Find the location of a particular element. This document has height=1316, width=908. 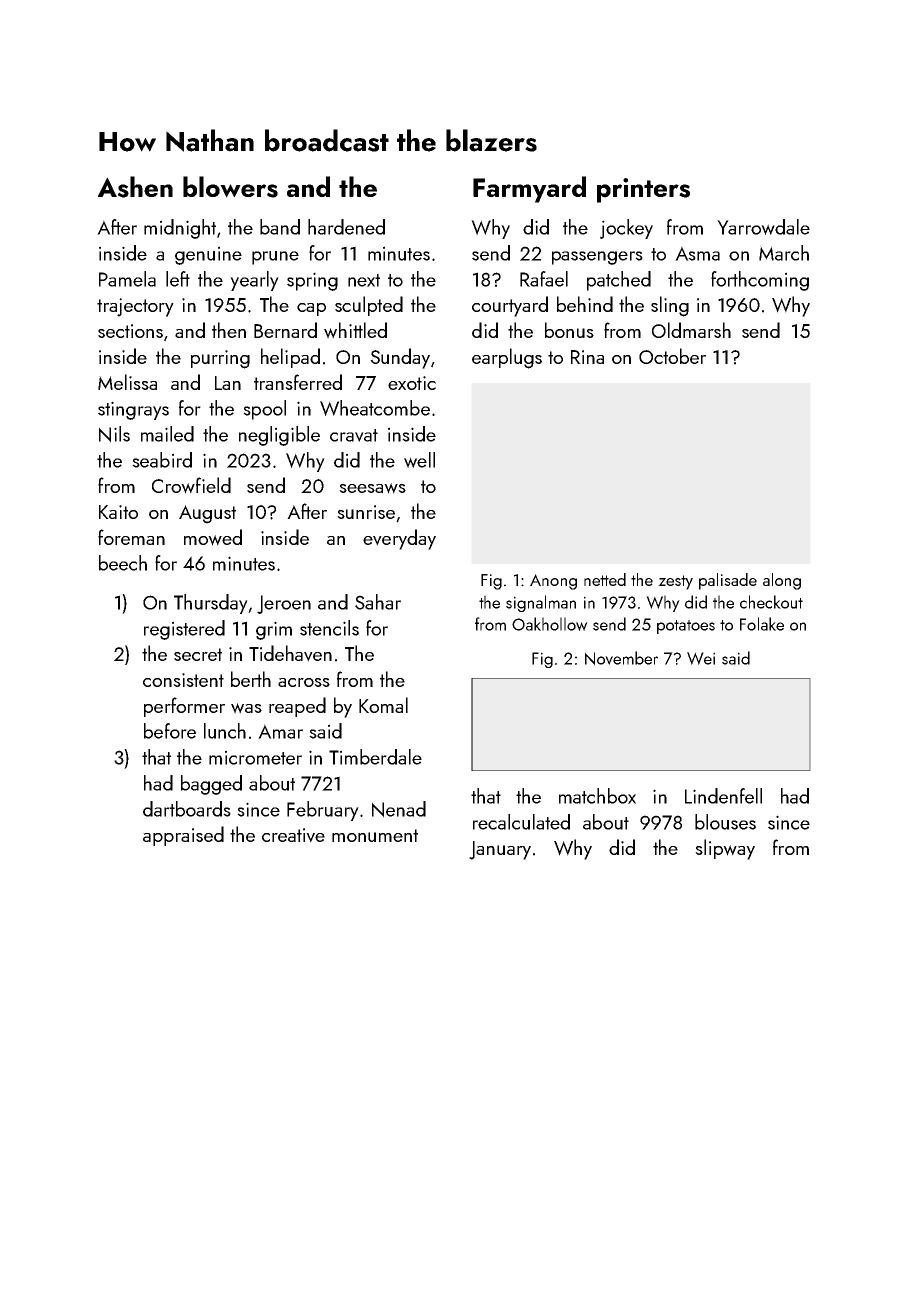

Nils is located at coordinates (114, 434).
